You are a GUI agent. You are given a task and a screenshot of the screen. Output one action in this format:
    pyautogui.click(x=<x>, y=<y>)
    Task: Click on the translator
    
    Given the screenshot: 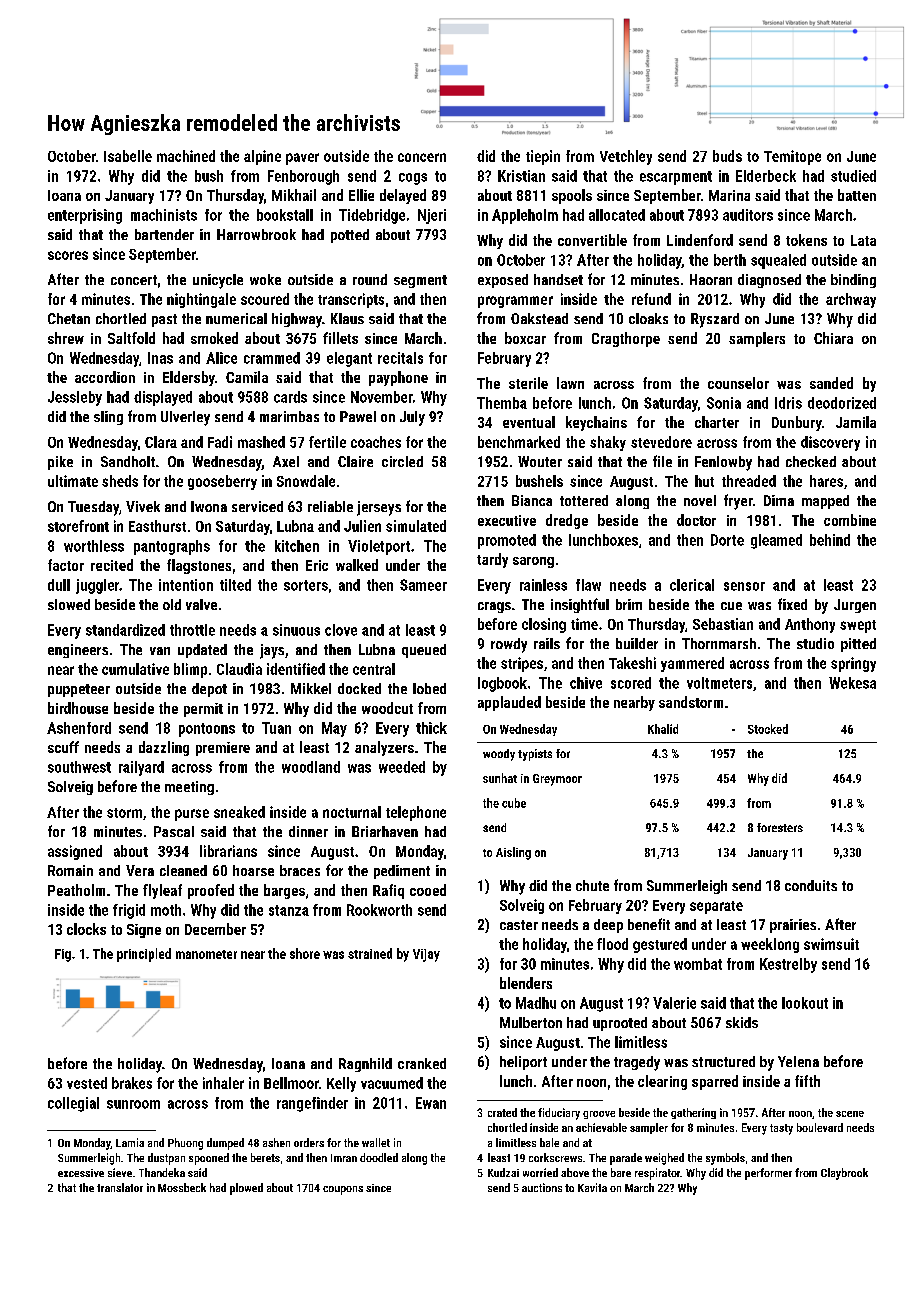 What is the action you would take?
    pyautogui.click(x=120, y=1187)
